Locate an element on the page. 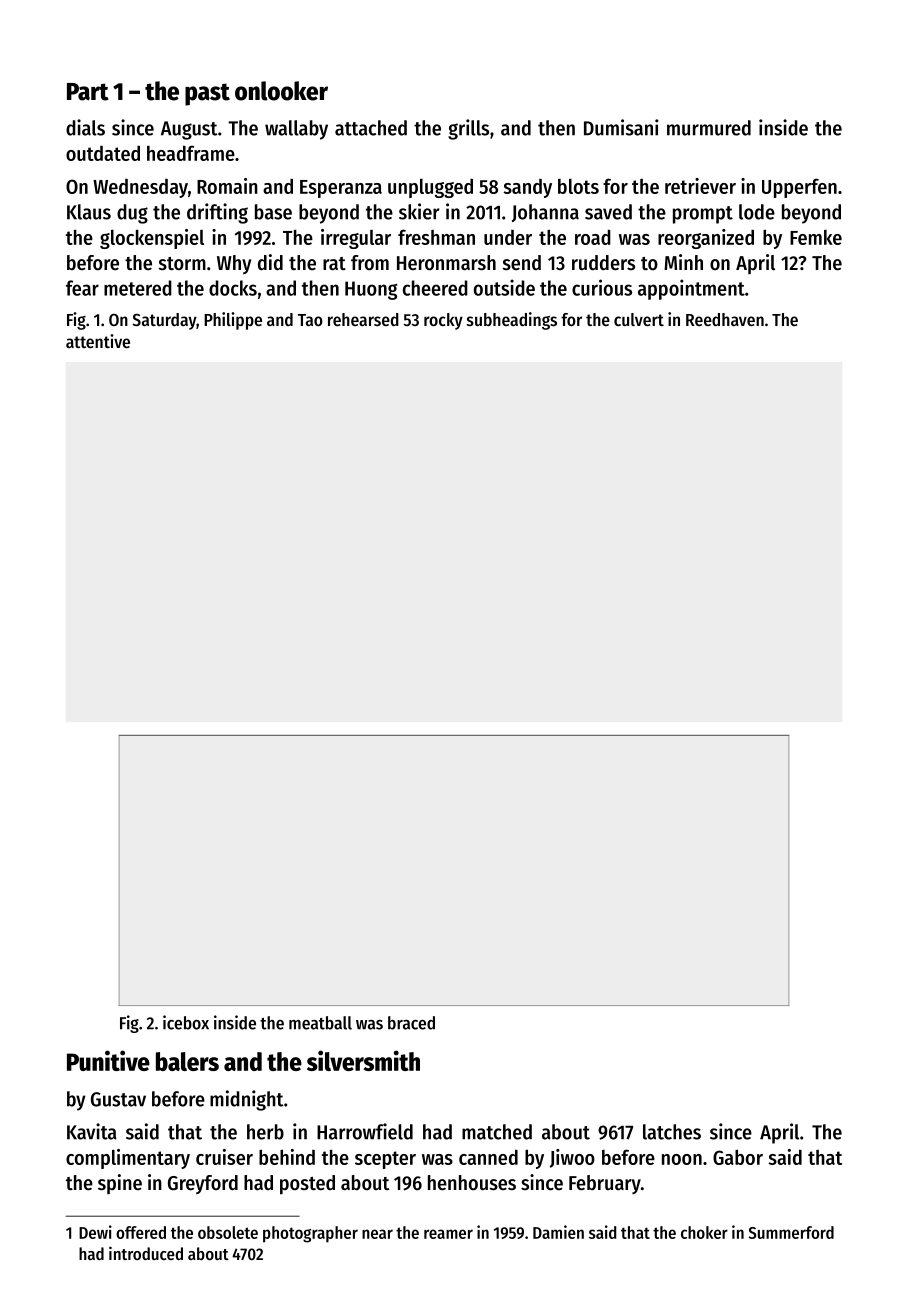  Dewi is located at coordinates (95, 1232).
